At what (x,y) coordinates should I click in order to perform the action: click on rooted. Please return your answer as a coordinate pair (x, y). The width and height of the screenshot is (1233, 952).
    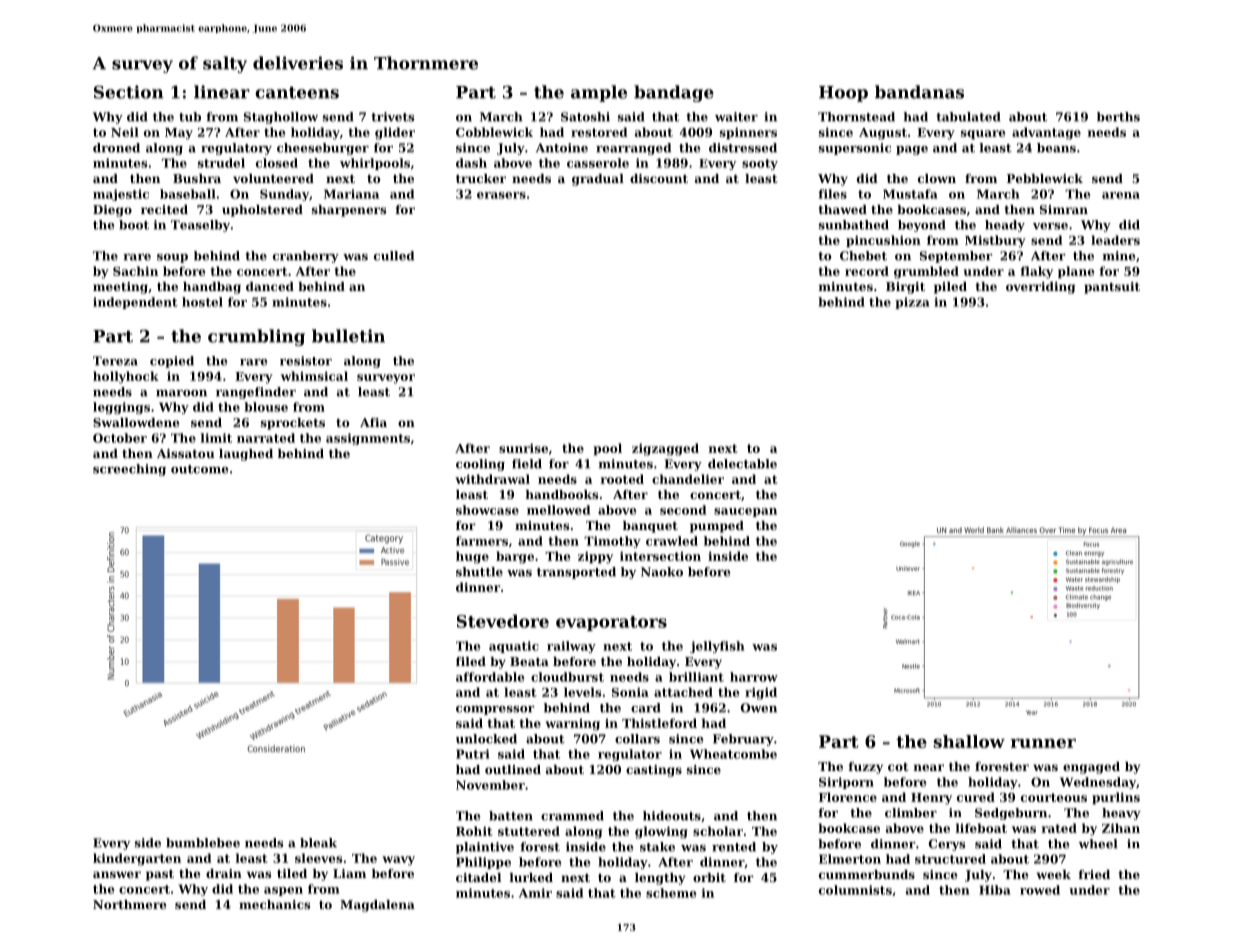
    Looking at the image, I should click on (622, 479).
